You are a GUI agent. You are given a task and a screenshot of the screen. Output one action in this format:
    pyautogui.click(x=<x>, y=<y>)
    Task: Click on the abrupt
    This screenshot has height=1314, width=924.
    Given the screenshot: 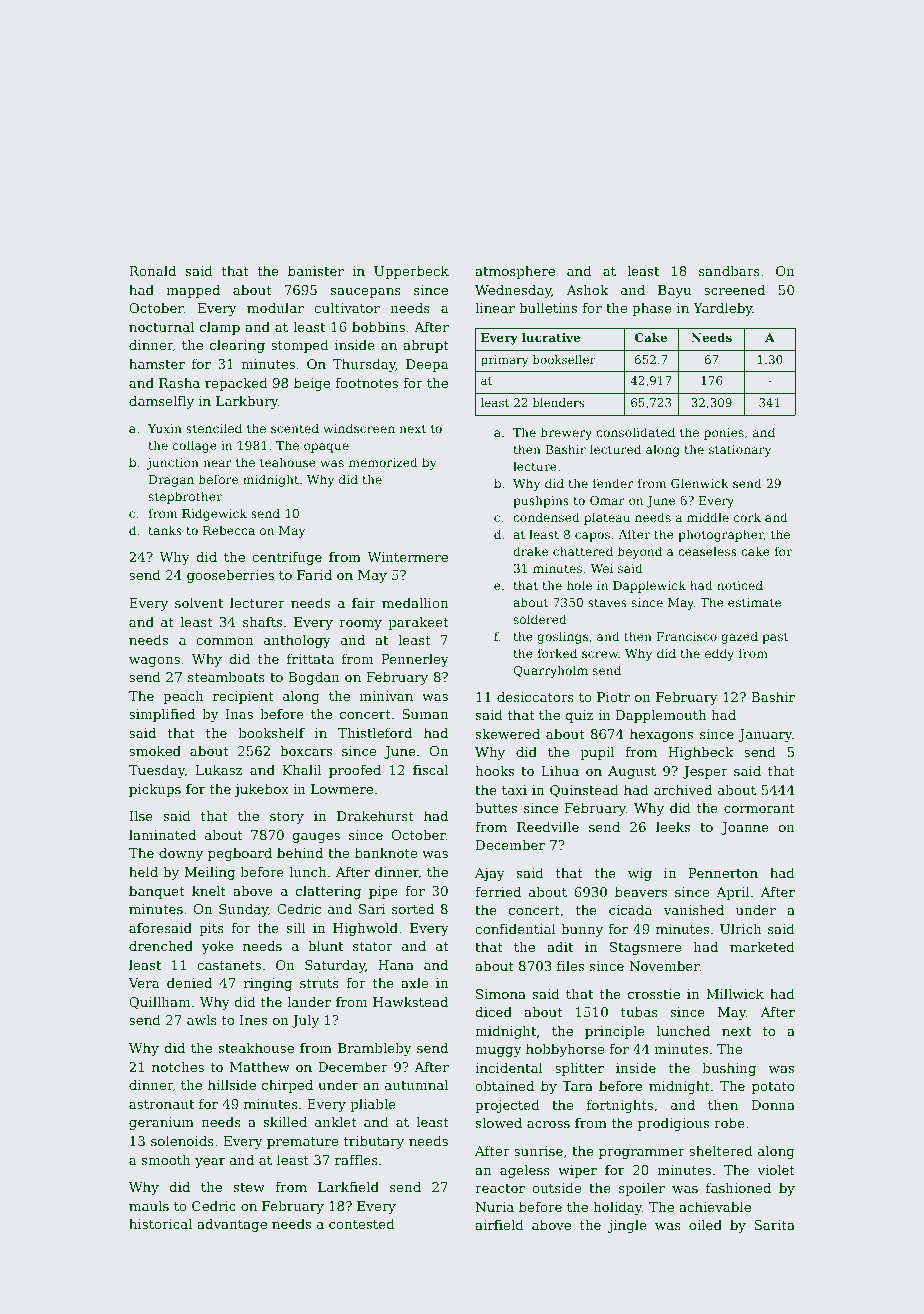 What is the action you would take?
    pyautogui.click(x=426, y=346)
